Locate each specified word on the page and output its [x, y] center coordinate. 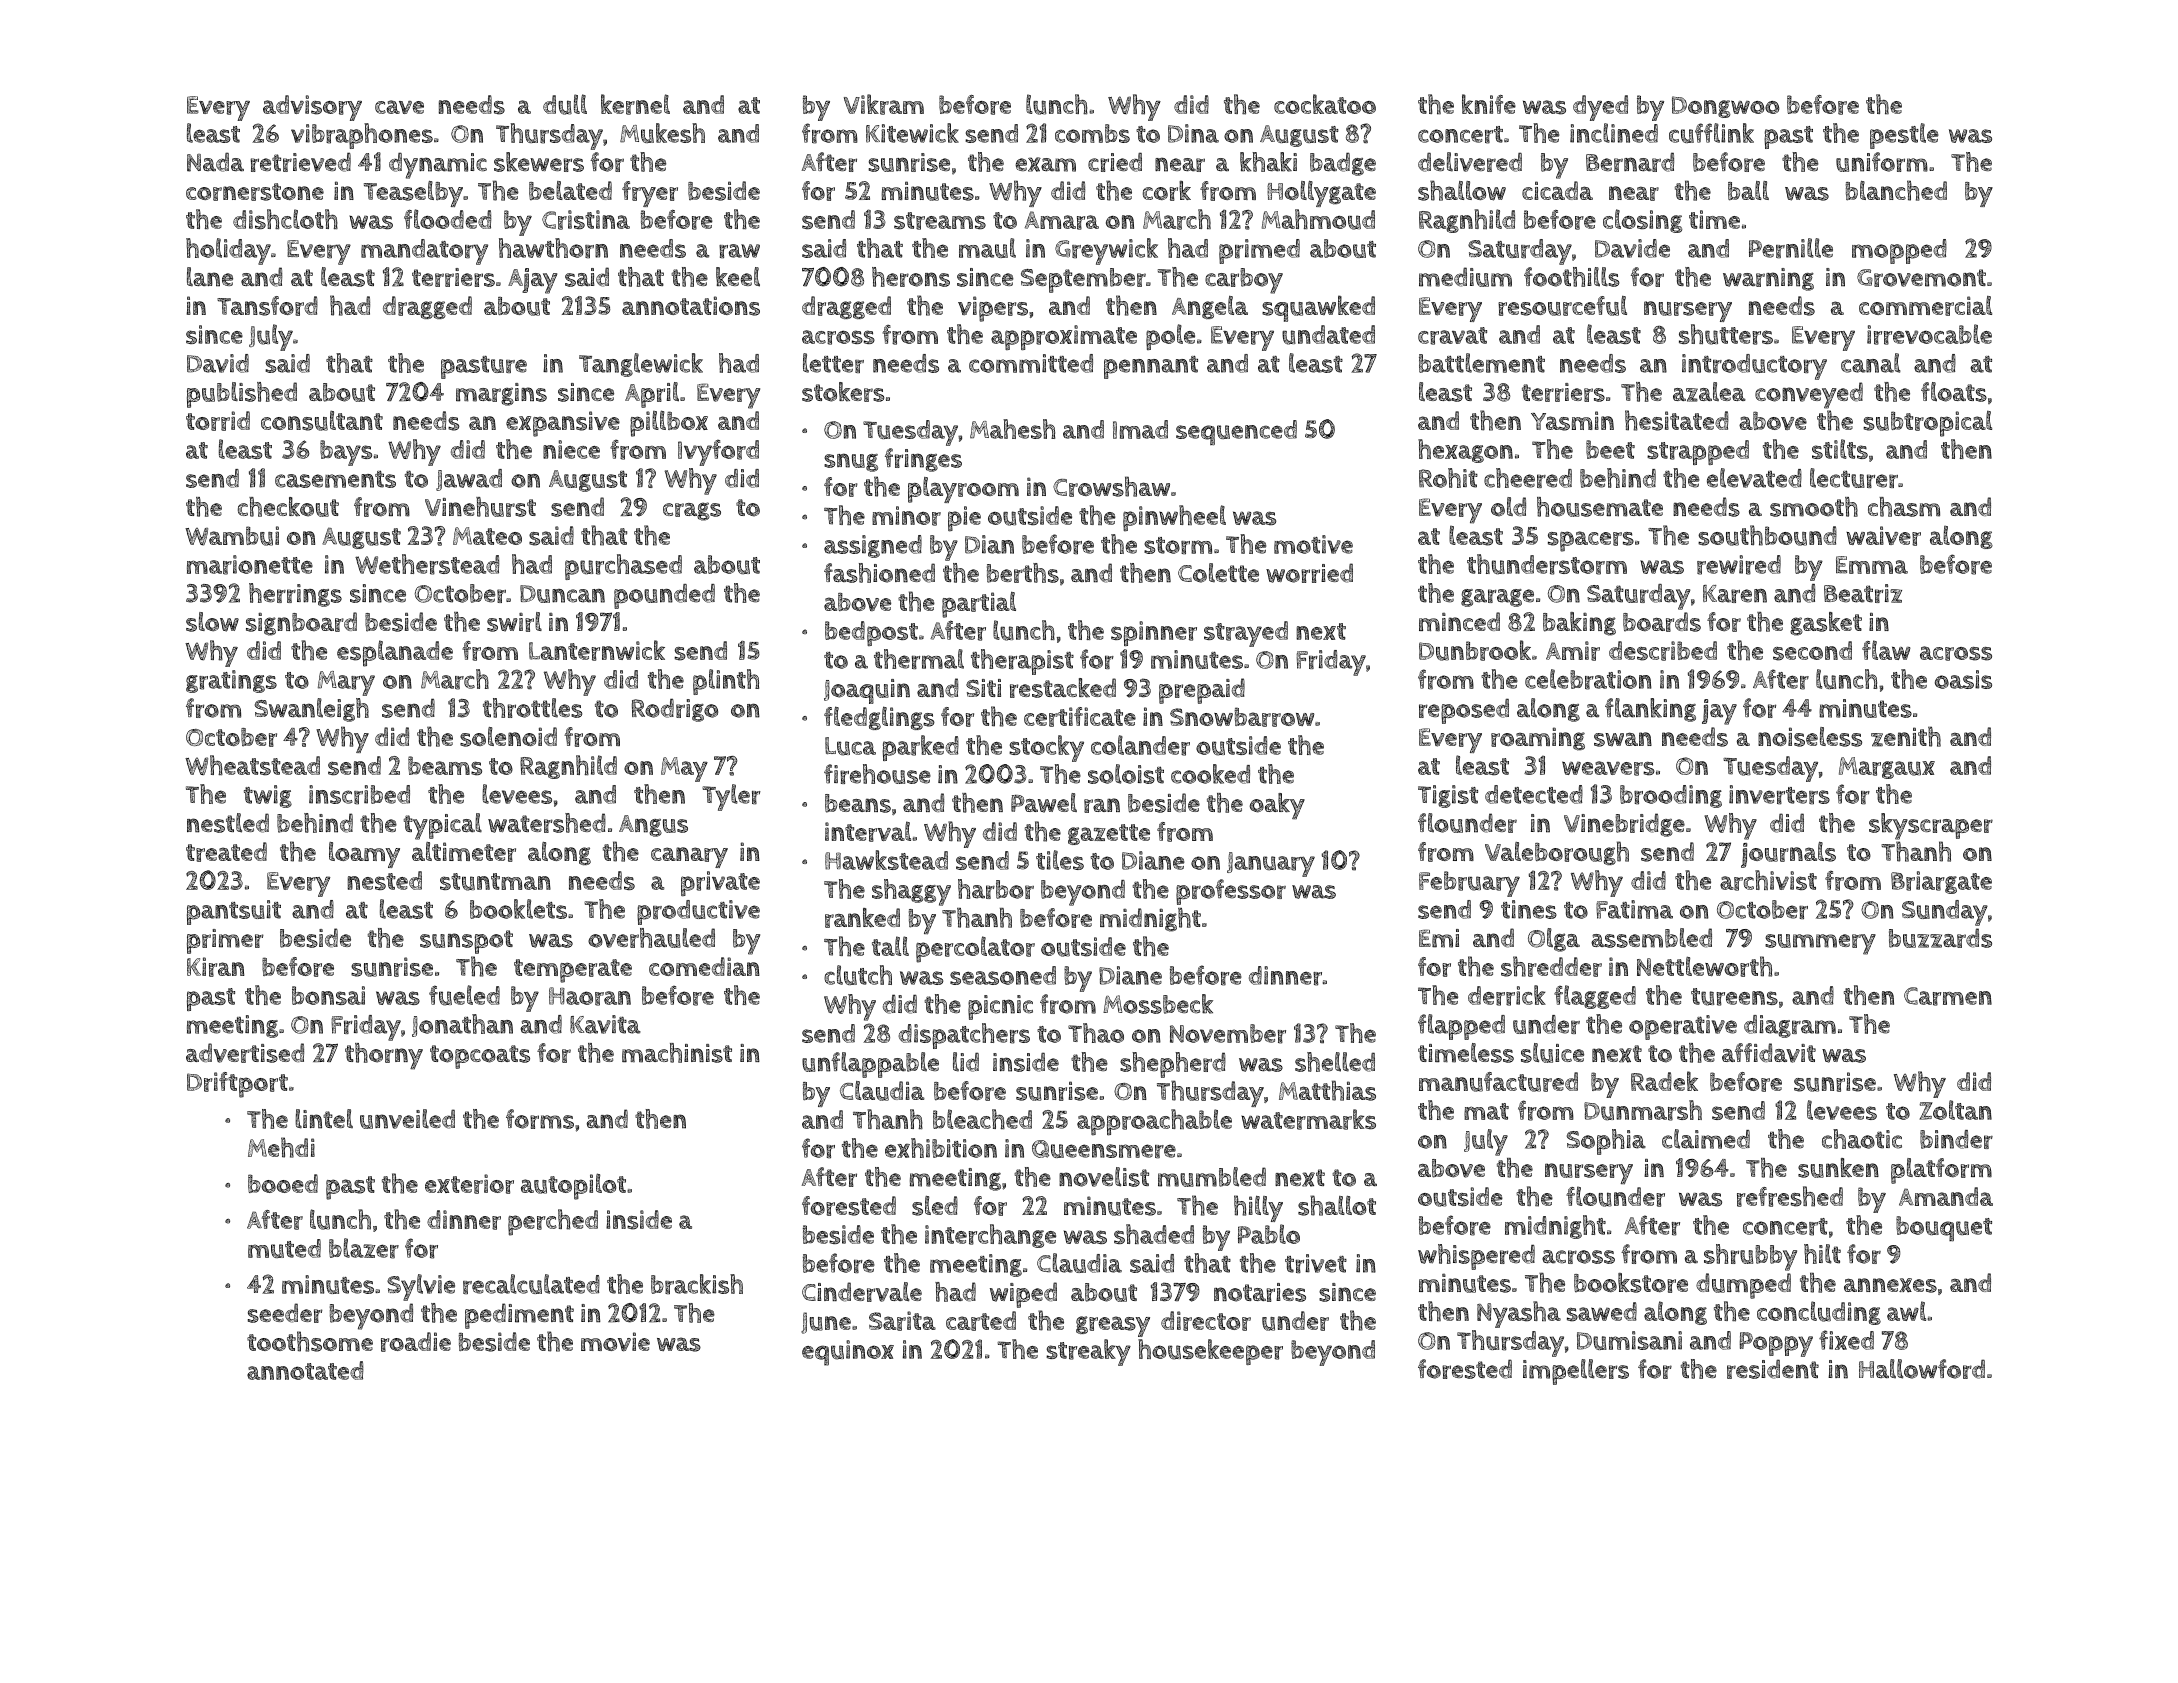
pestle [1904, 136]
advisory [312, 108]
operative [1683, 1027]
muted [284, 1248]
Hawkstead [886, 860]
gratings [231, 681]
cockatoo [1325, 104]
